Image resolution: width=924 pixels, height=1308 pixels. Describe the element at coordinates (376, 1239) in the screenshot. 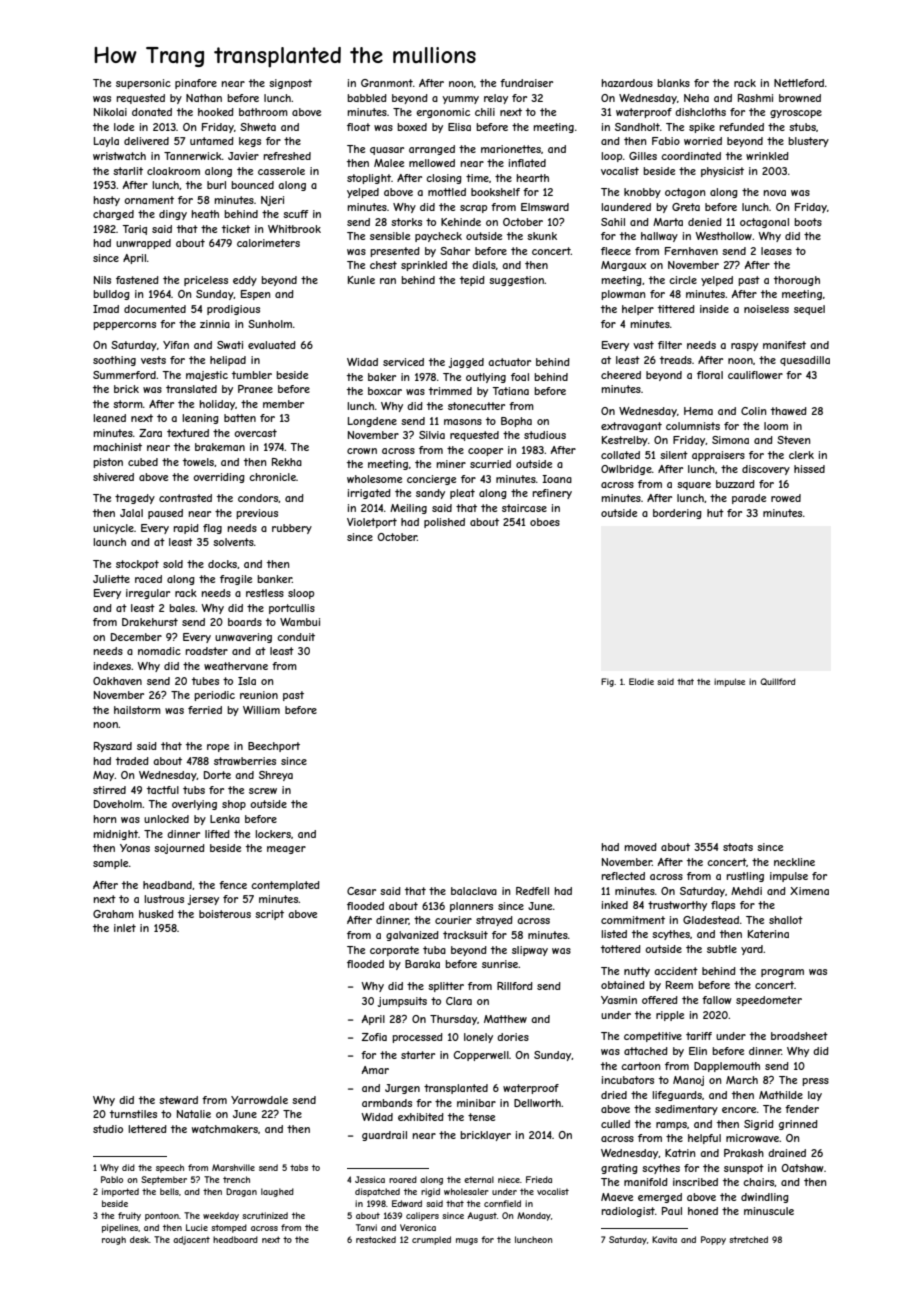

I see `restacked` at that location.
